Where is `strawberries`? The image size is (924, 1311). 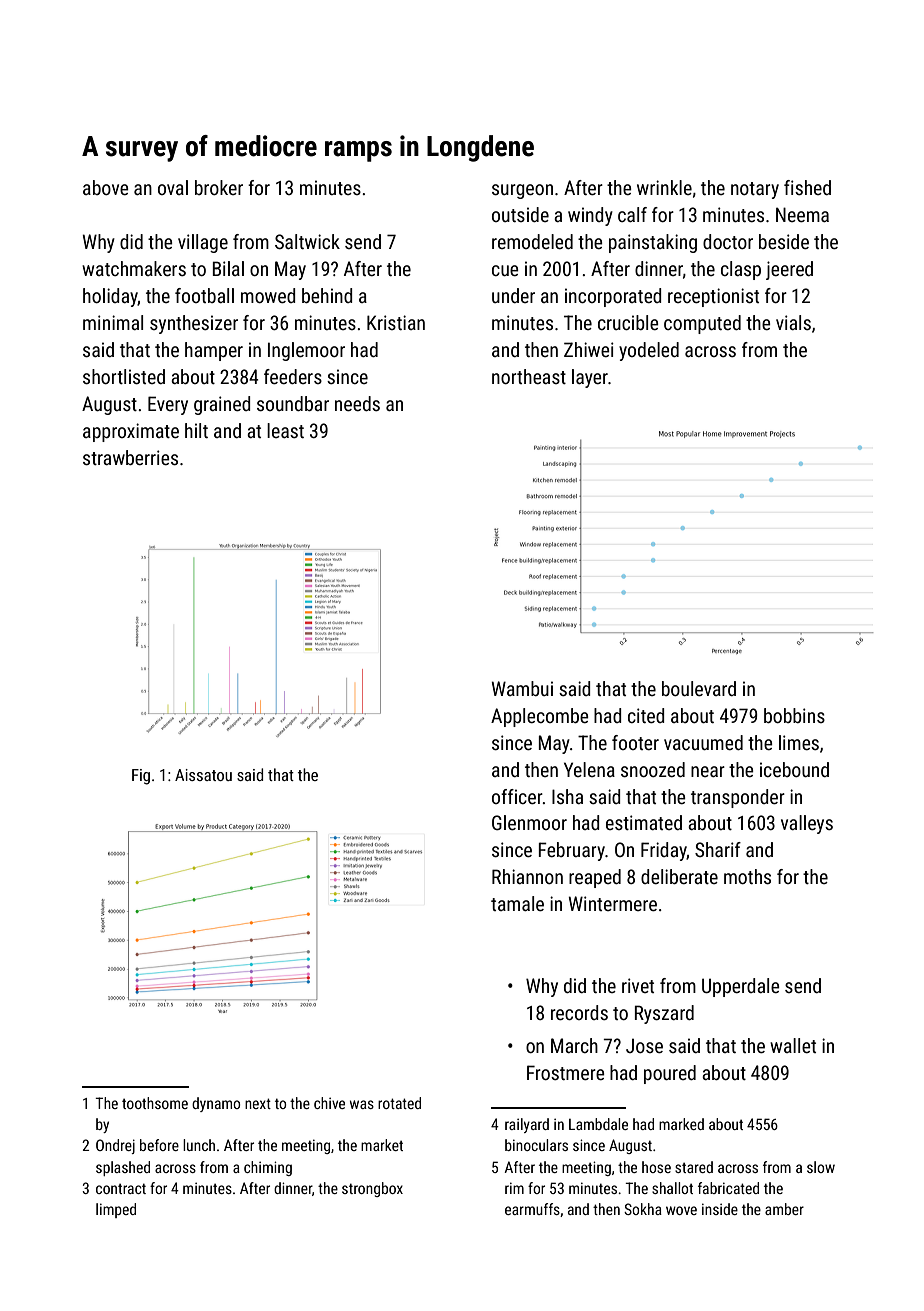
strawberries is located at coordinates (130, 457).
